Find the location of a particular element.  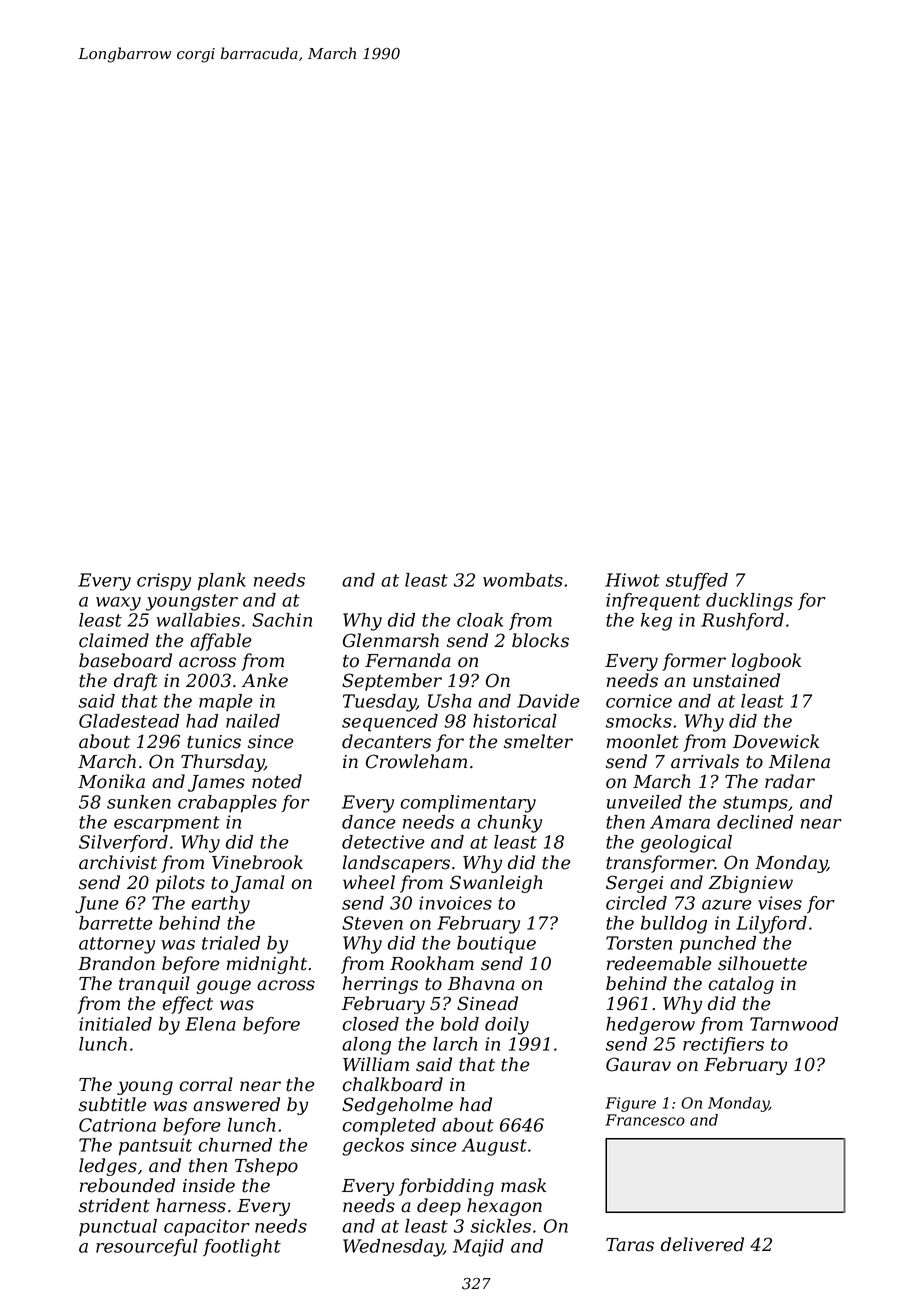

baseboard is located at coordinates (125, 660).
